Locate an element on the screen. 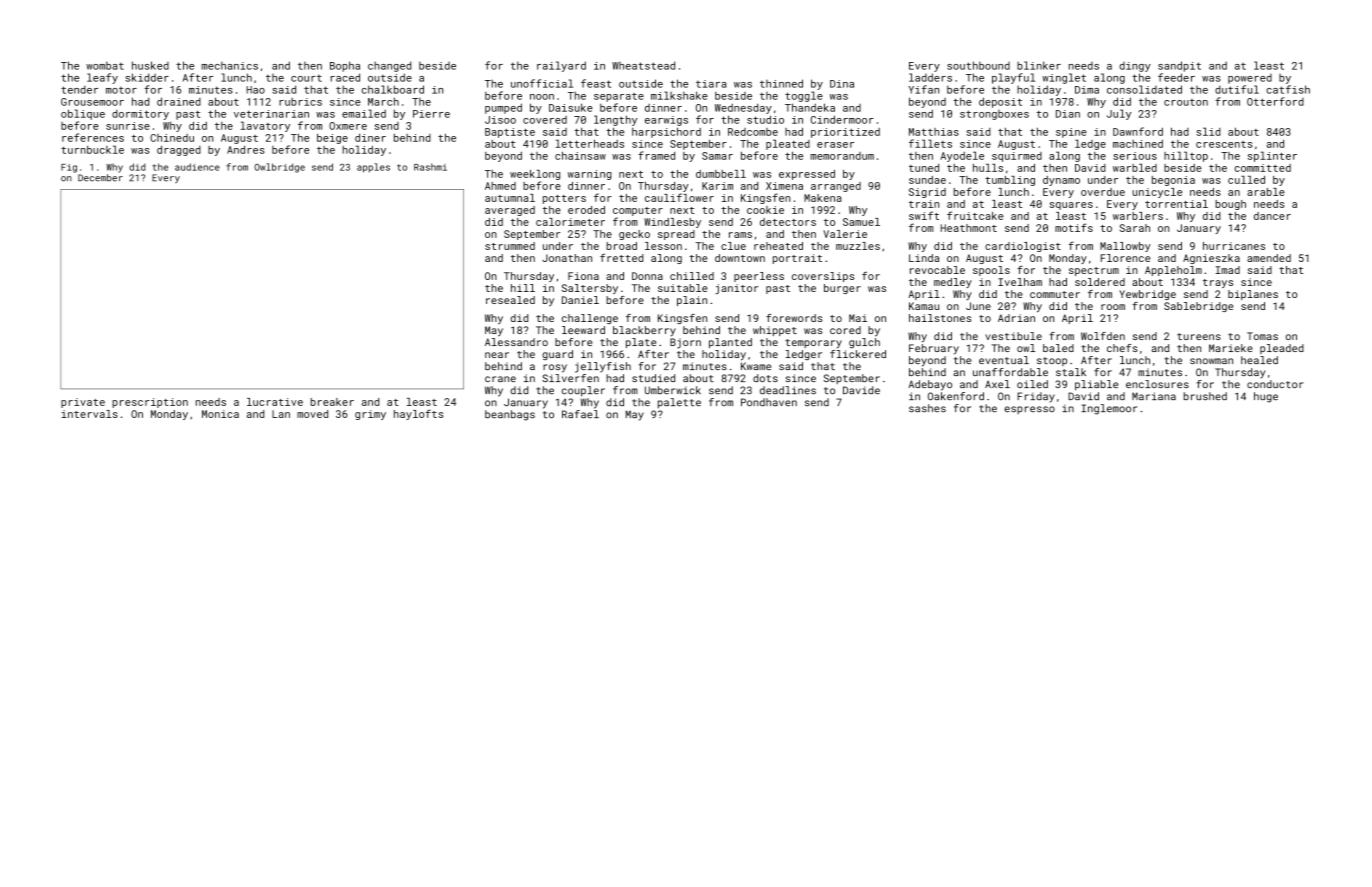 The image size is (1372, 887). southbound is located at coordinates (978, 65).
